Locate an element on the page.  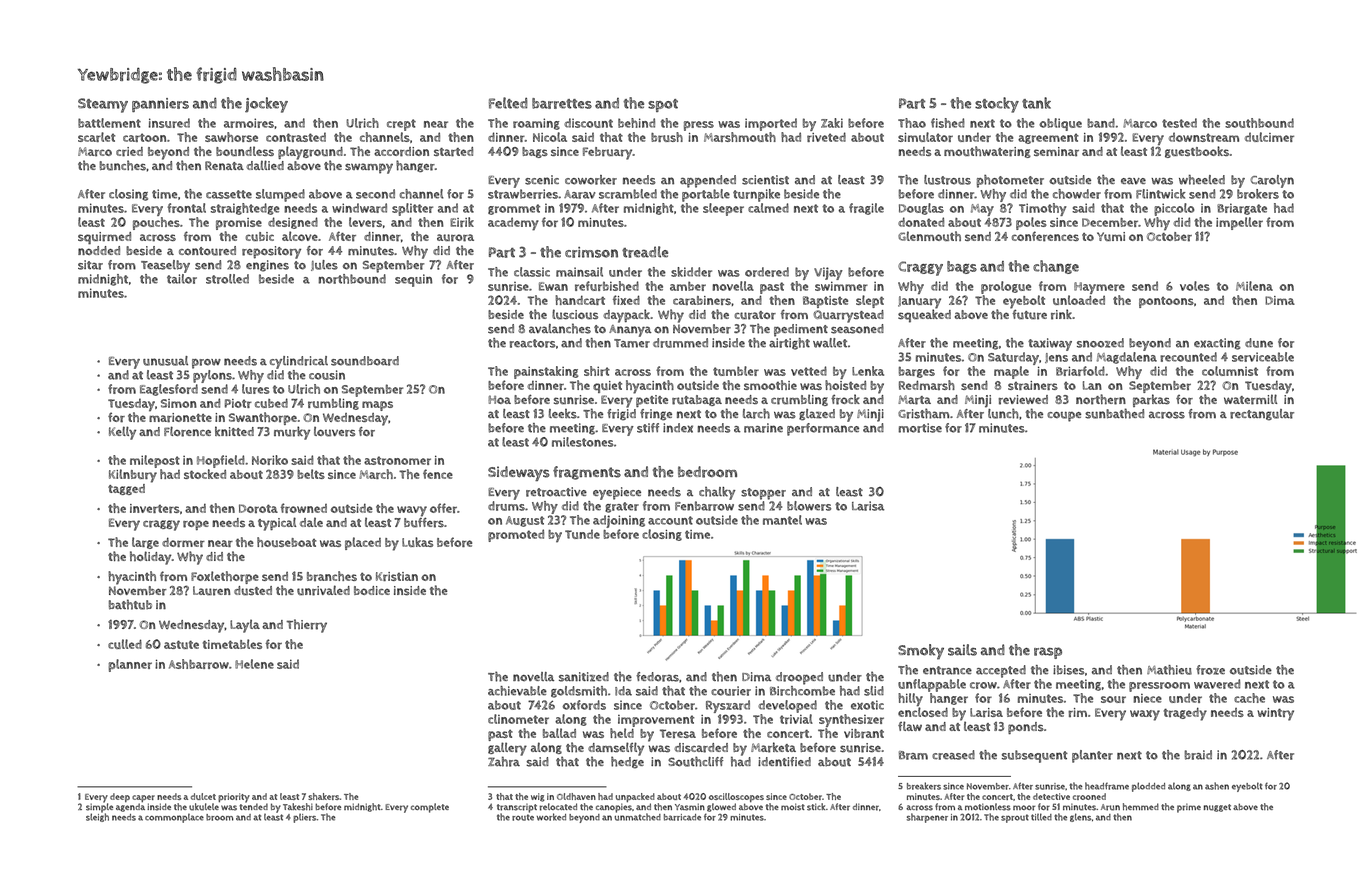
broom is located at coordinates (220, 817).
